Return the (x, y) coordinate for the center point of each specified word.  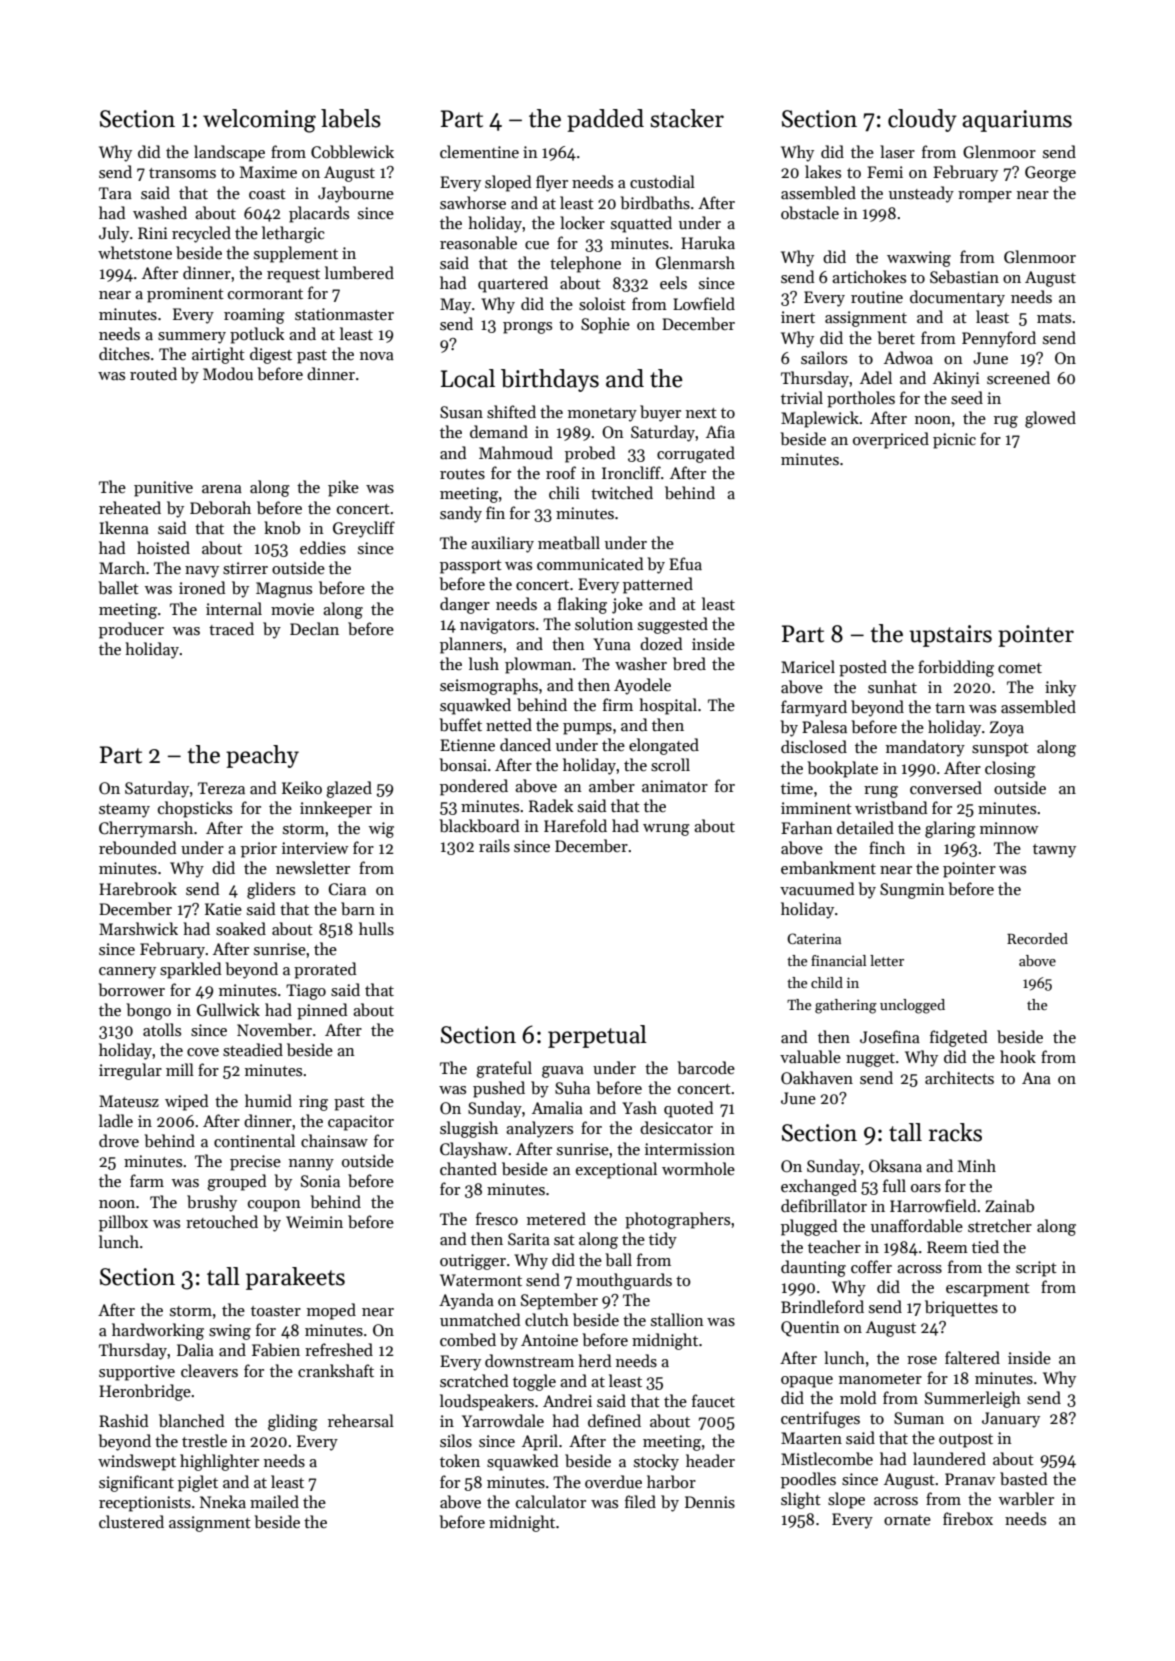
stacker (687, 118)
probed (590, 454)
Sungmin (912, 891)
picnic (954, 441)
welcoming (259, 121)
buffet (460, 725)
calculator (551, 1501)
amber (612, 785)
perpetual (597, 1036)
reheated (130, 507)
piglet (198, 1483)
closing (1010, 769)
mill (180, 1069)
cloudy (922, 120)
